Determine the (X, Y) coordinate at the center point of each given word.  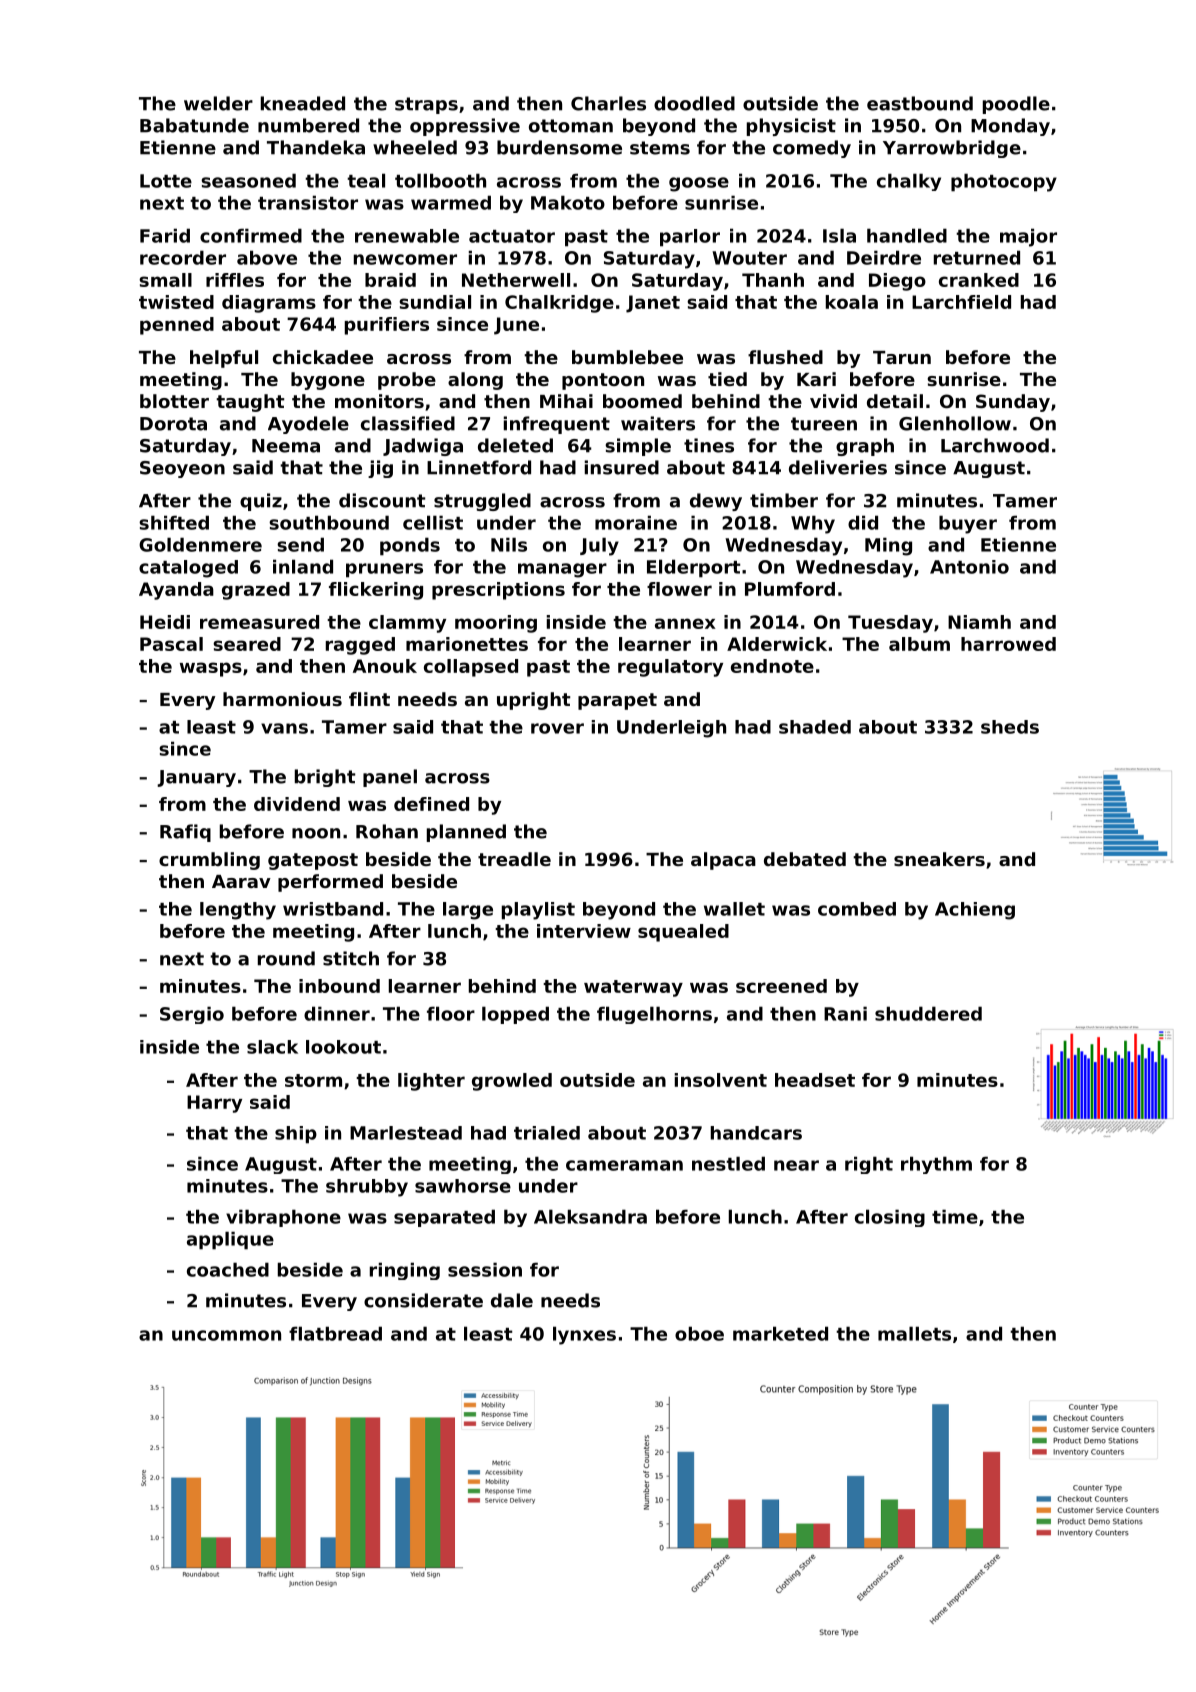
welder (218, 103)
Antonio (969, 567)
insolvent (721, 1080)
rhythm (936, 1165)
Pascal (171, 644)
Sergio (192, 1015)
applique (230, 1240)
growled (512, 1082)
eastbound (920, 103)
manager (562, 570)
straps (426, 105)
